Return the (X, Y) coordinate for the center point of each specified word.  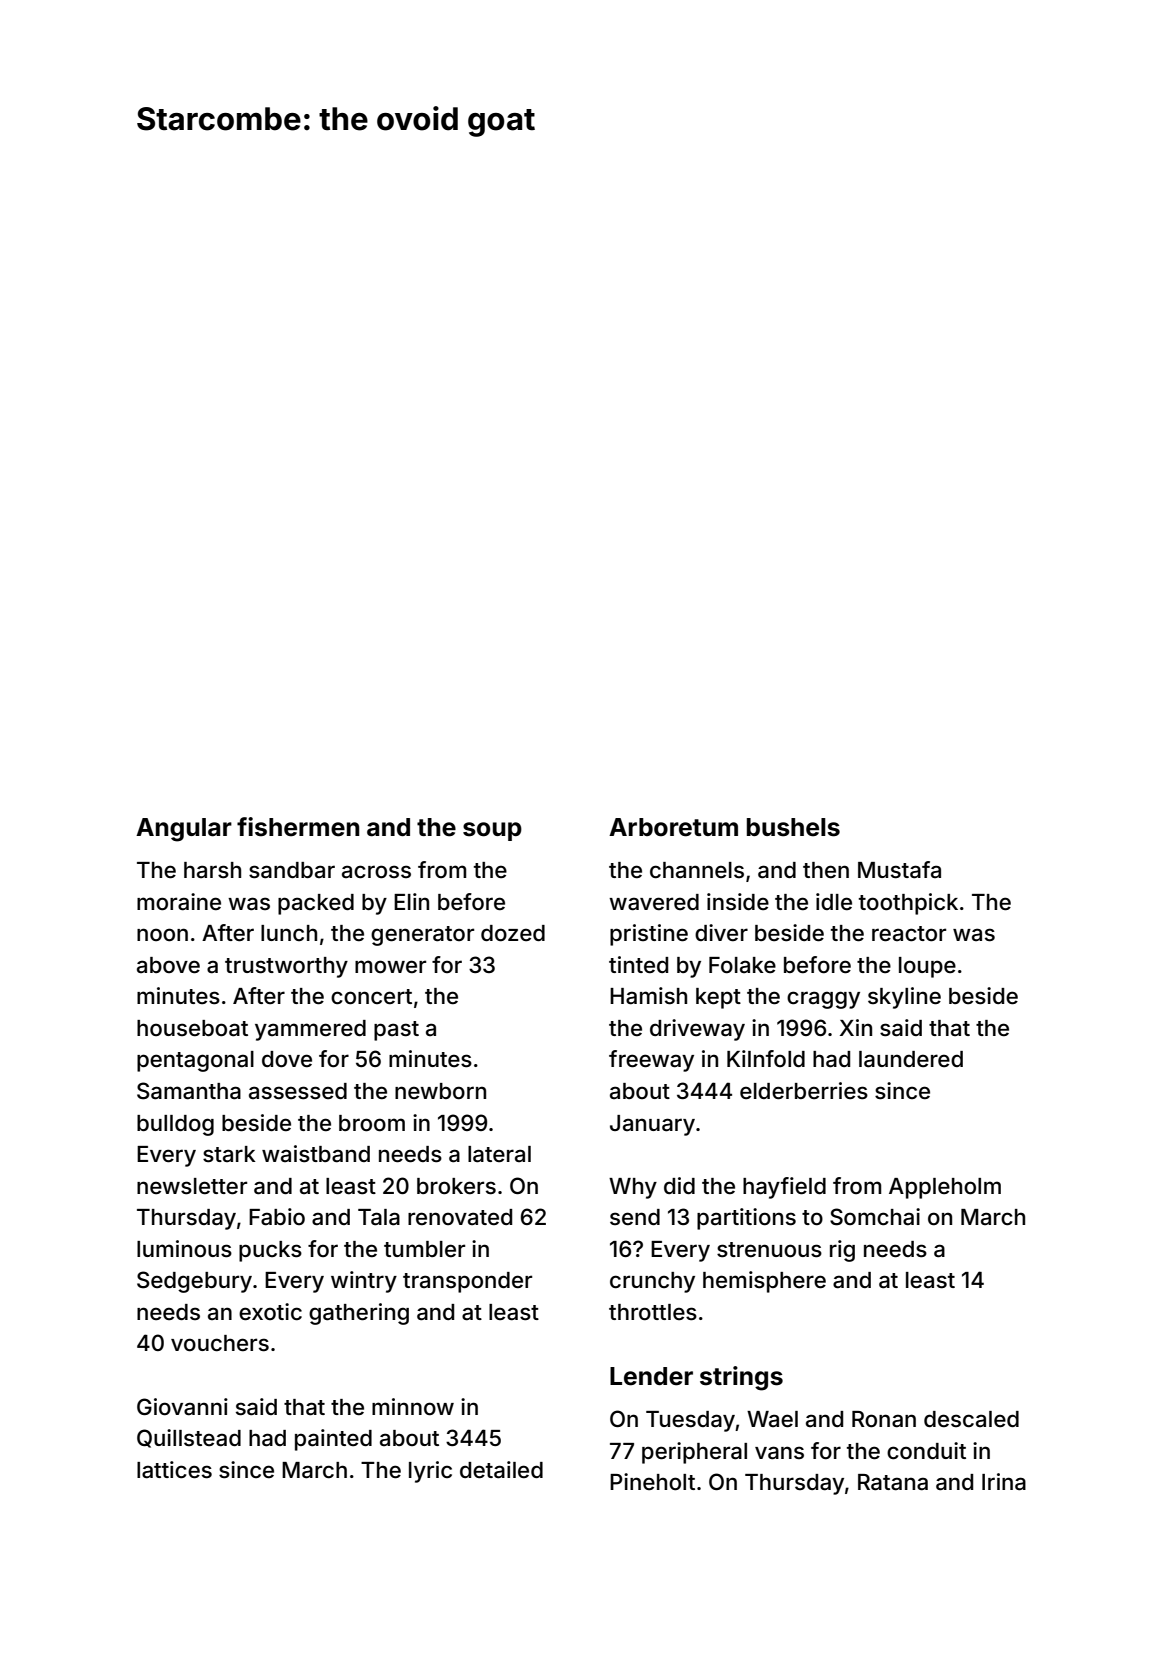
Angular (184, 830)
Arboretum (673, 827)
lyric (430, 1472)
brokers (456, 1186)
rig (842, 1251)
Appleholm (945, 1188)
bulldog (175, 1125)
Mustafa (899, 870)
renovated (460, 1217)
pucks (270, 1251)
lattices (174, 1470)
